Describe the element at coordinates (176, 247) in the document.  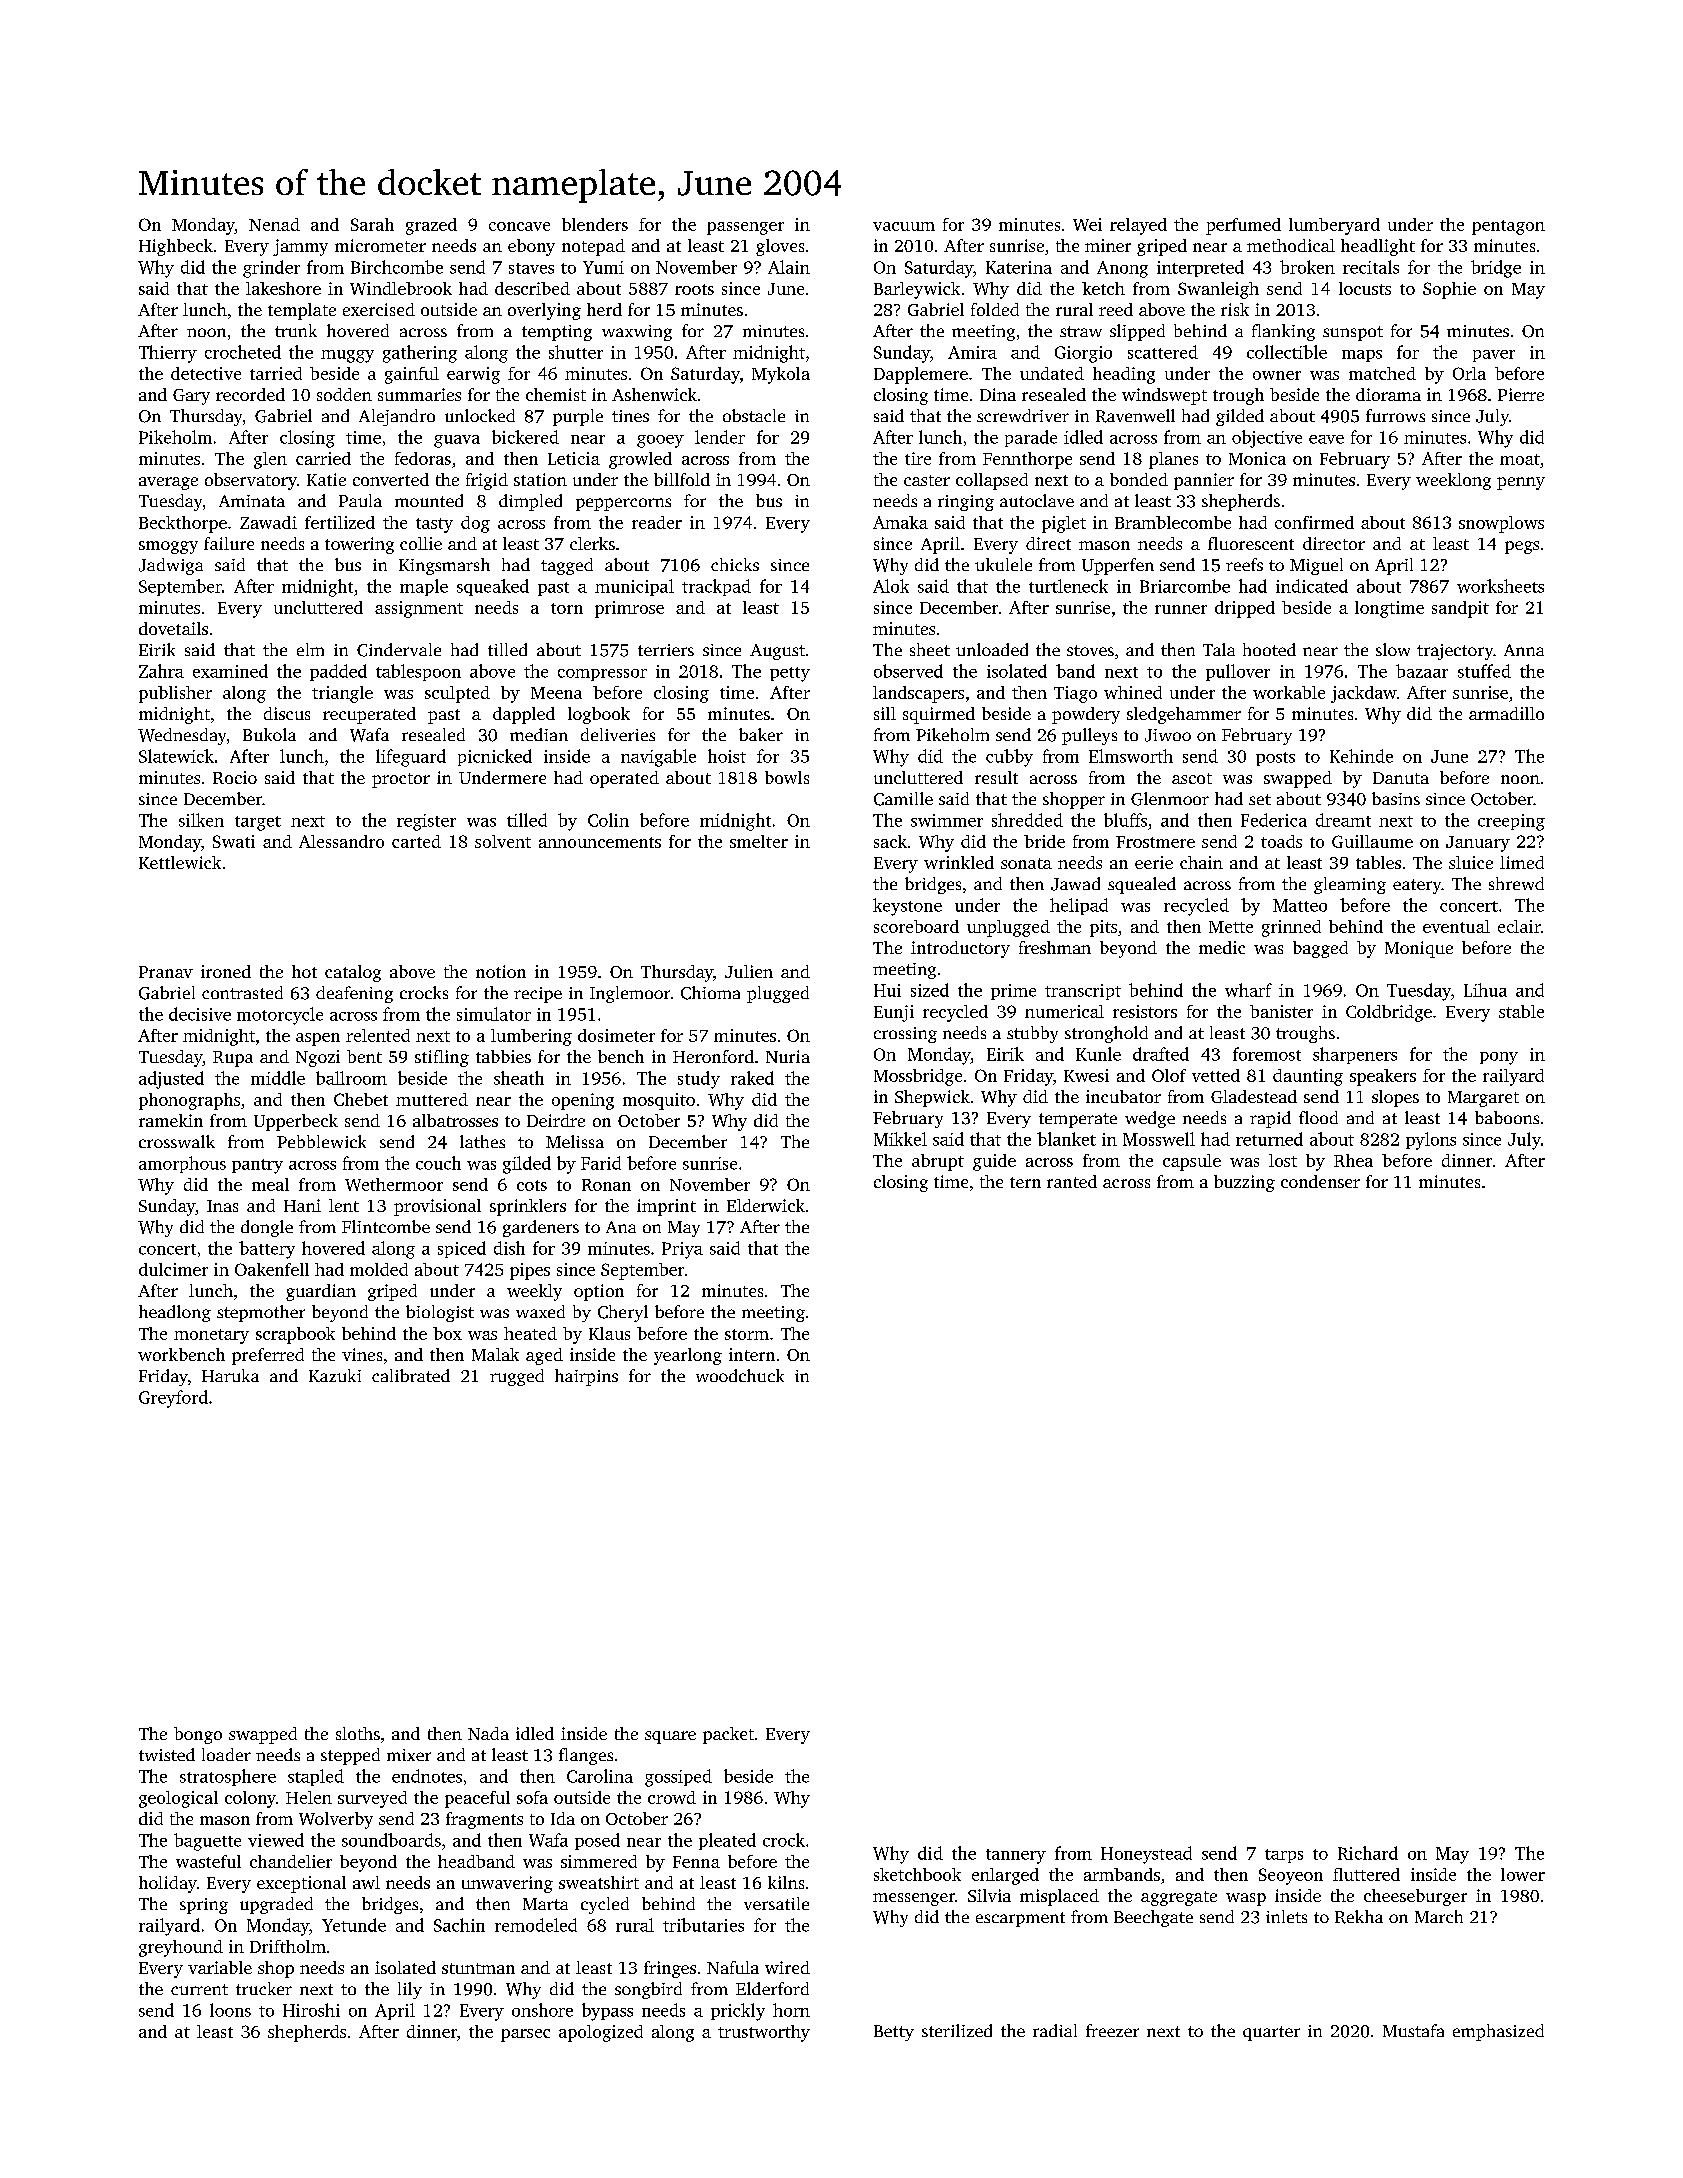
I see `Highbeck` at that location.
